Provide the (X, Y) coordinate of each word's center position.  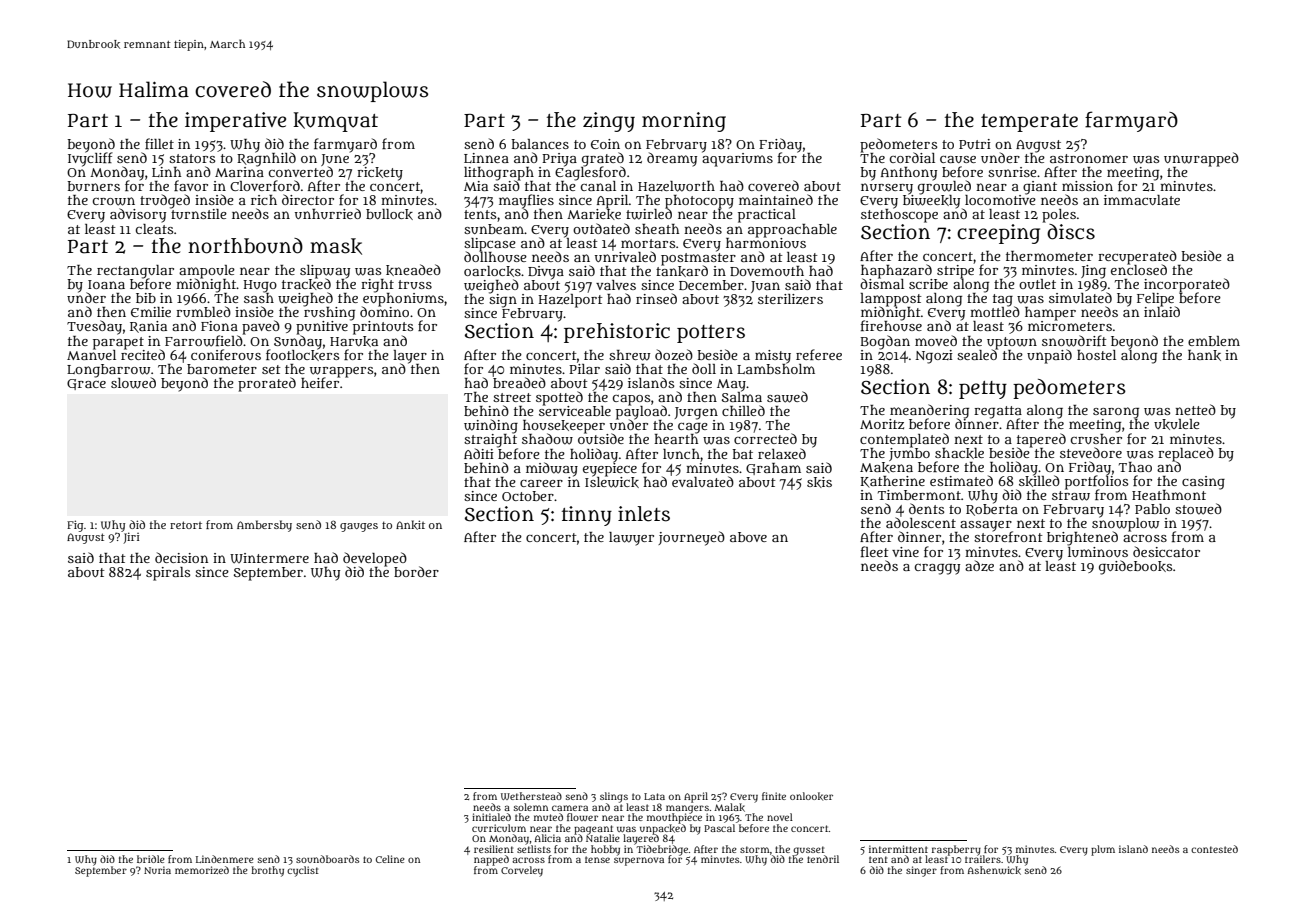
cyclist (303, 871)
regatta (998, 412)
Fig (75, 526)
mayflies (526, 201)
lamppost (891, 300)
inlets (644, 514)
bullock (389, 214)
